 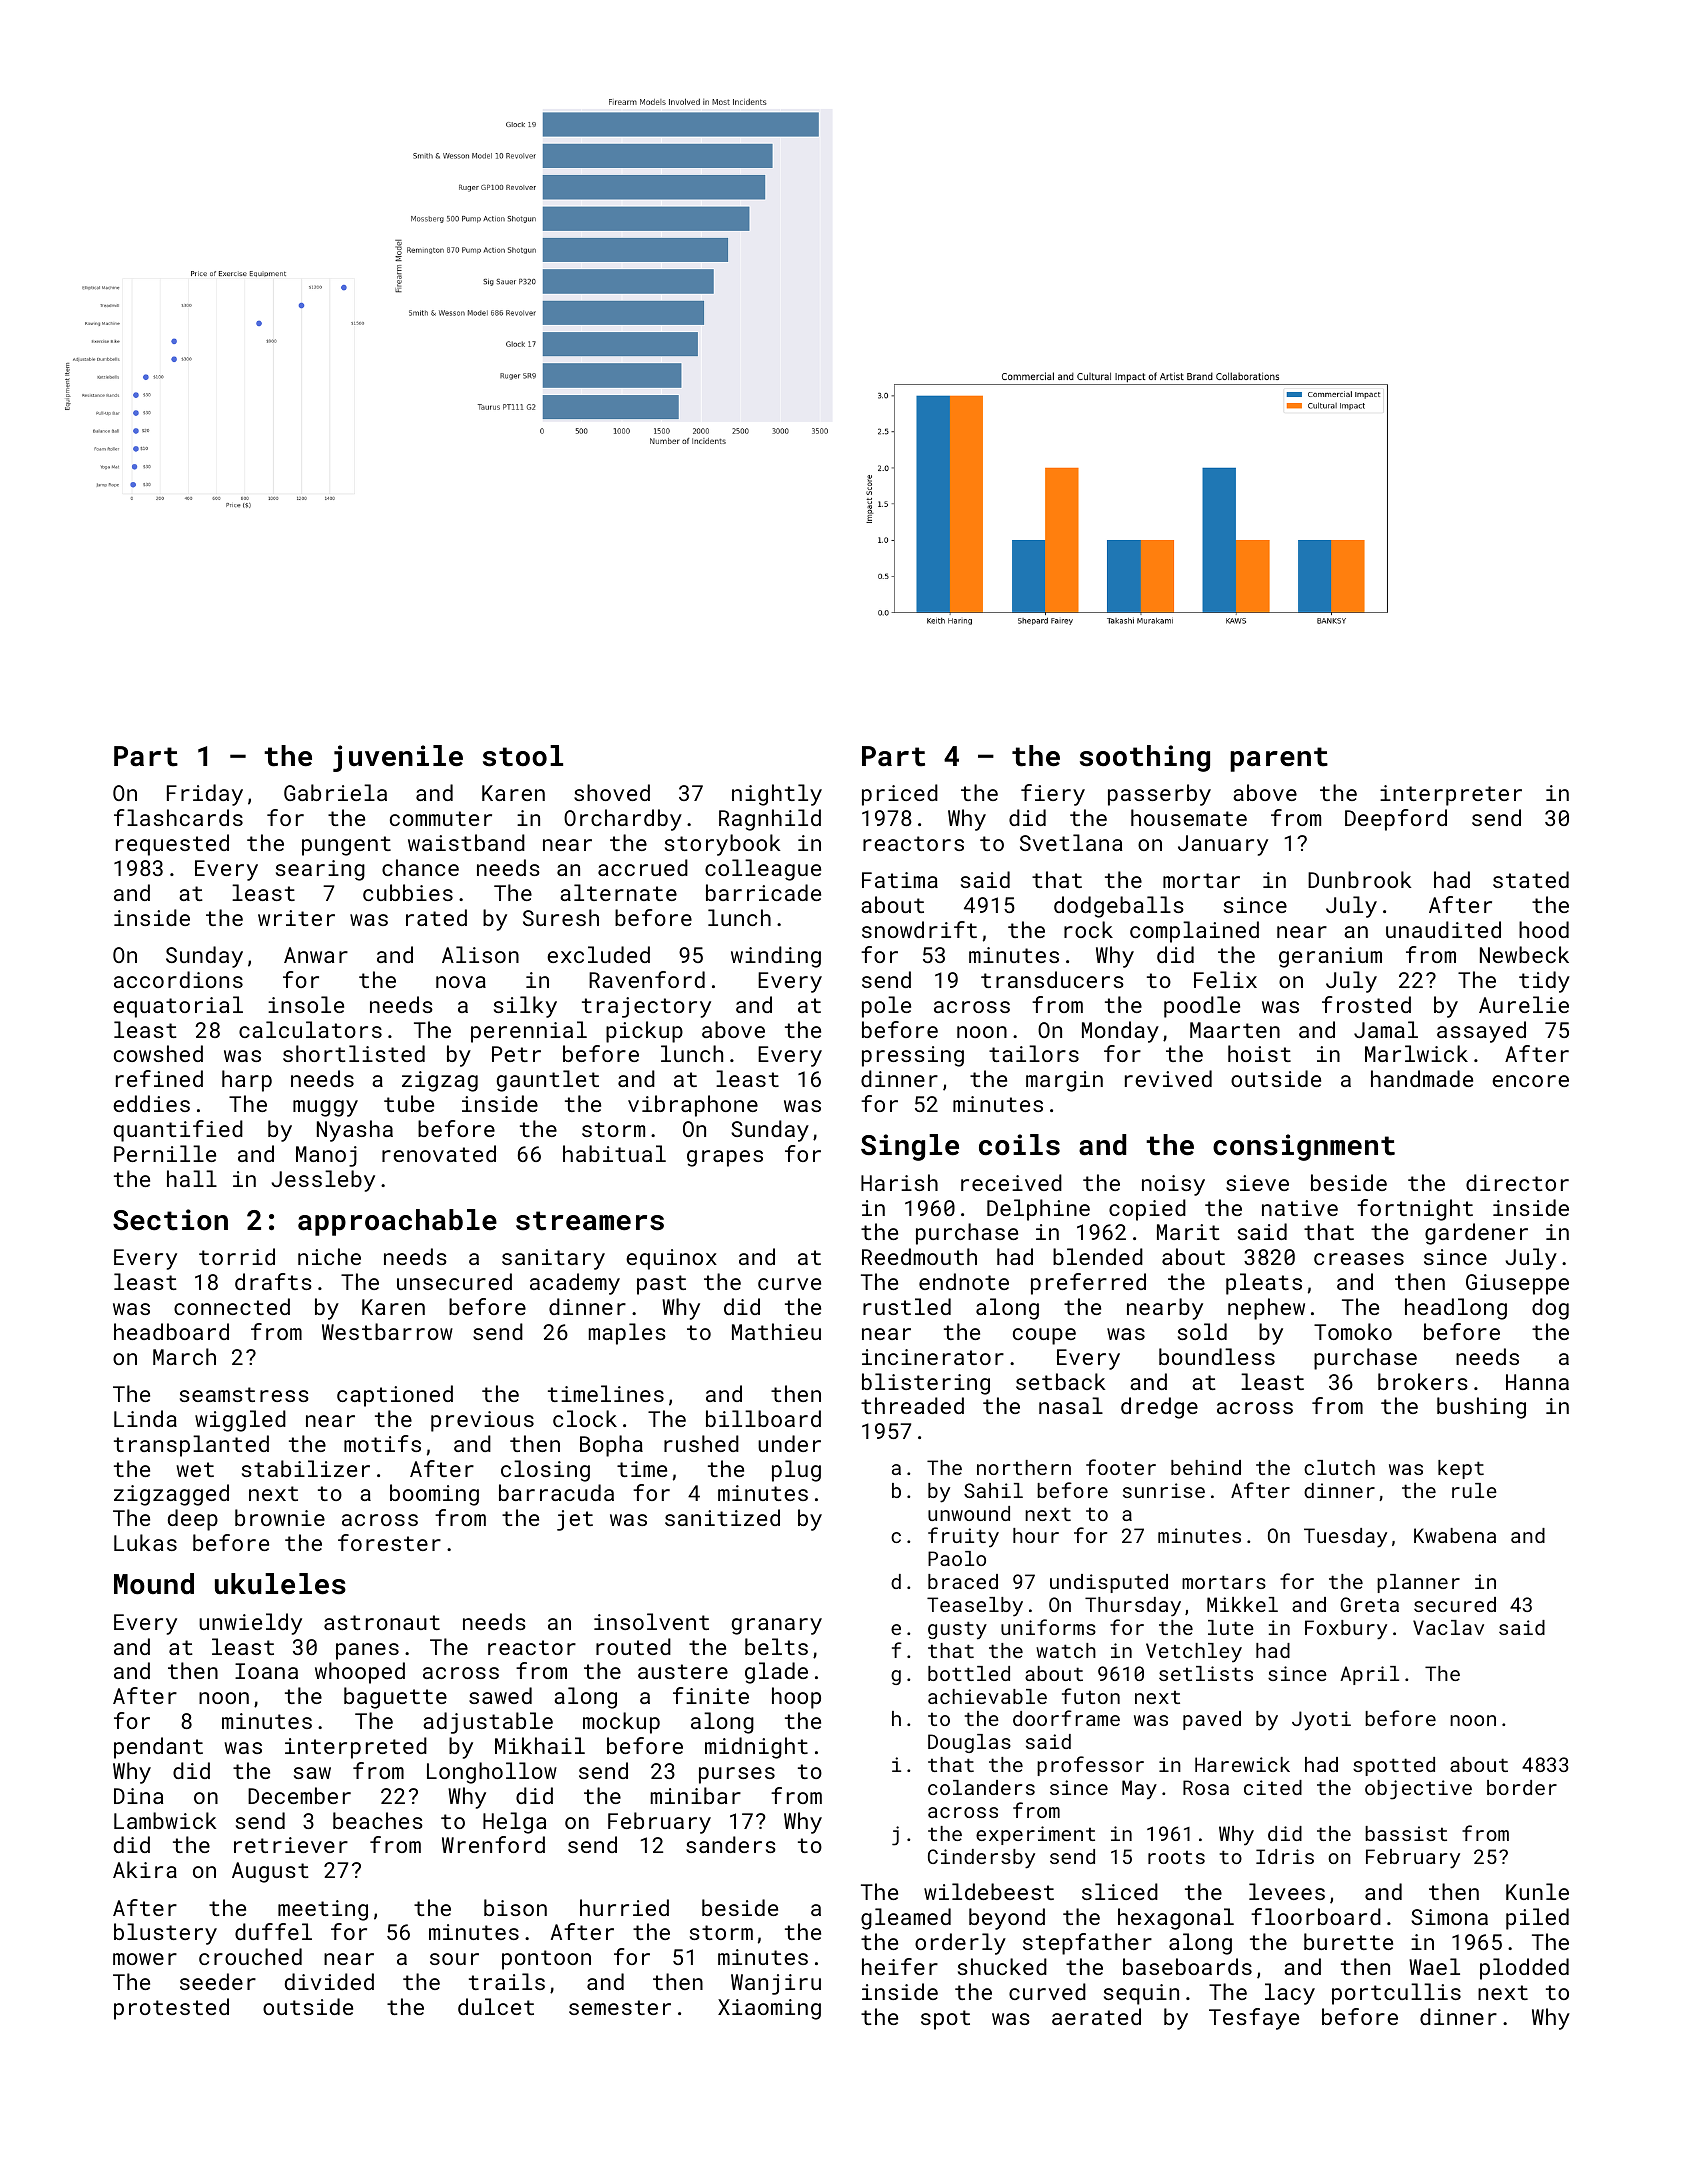 I want to click on cubbies, so click(x=408, y=892).
